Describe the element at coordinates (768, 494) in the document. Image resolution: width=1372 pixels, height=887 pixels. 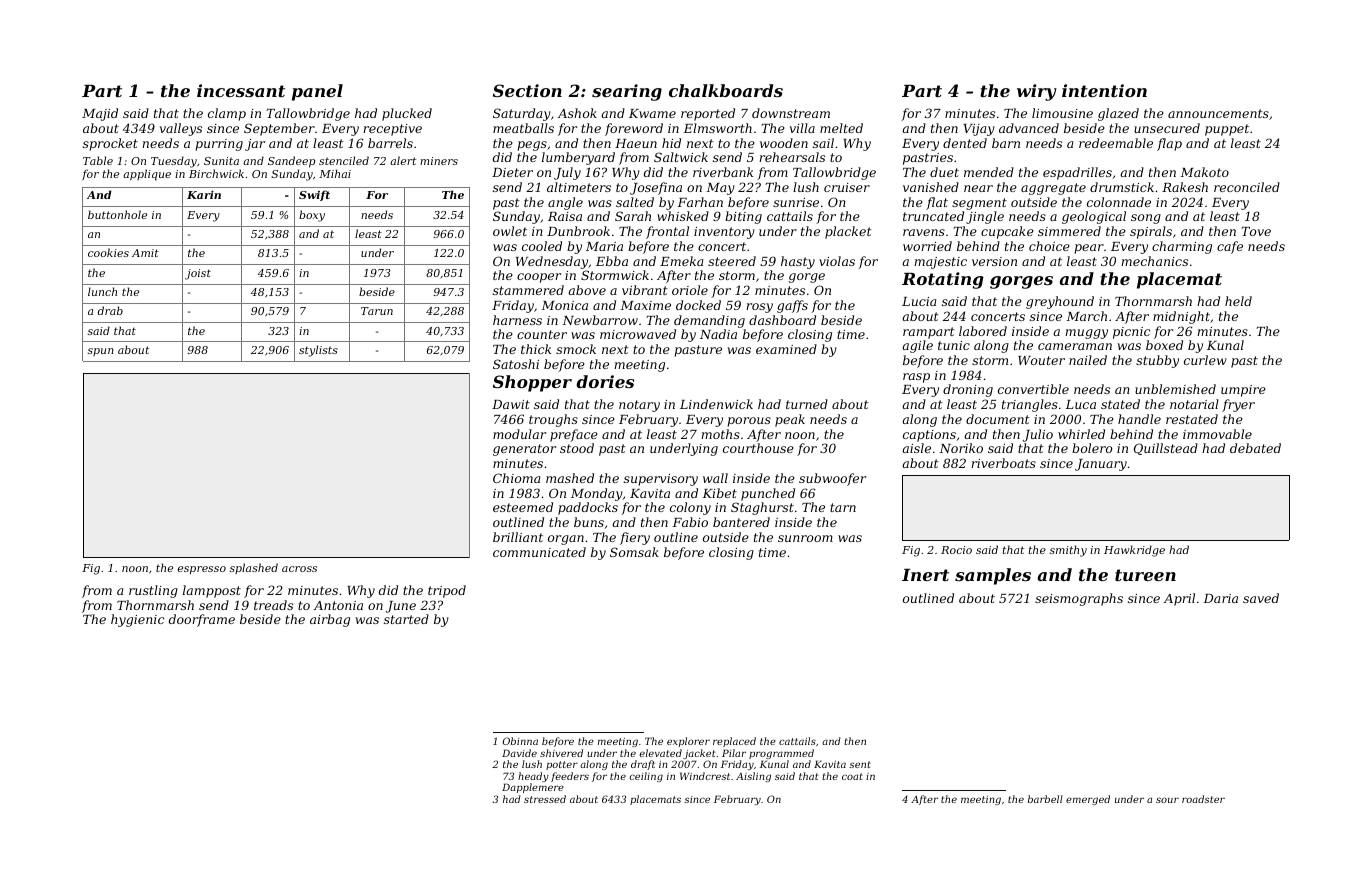
I see `punched` at that location.
